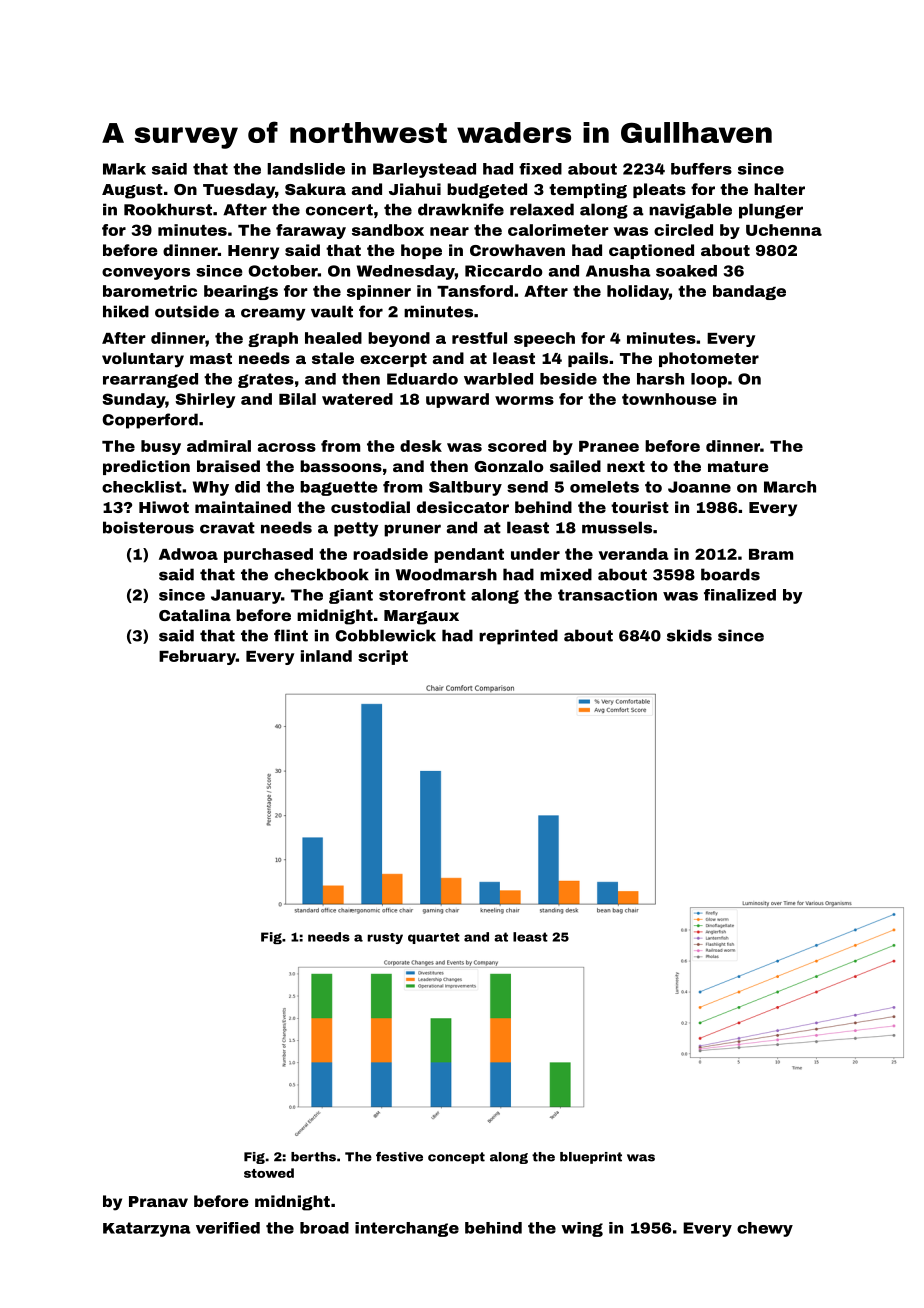 The image size is (924, 1308). What do you see at coordinates (326, 656) in the document?
I see `inland` at bounding box center [326, 656].
